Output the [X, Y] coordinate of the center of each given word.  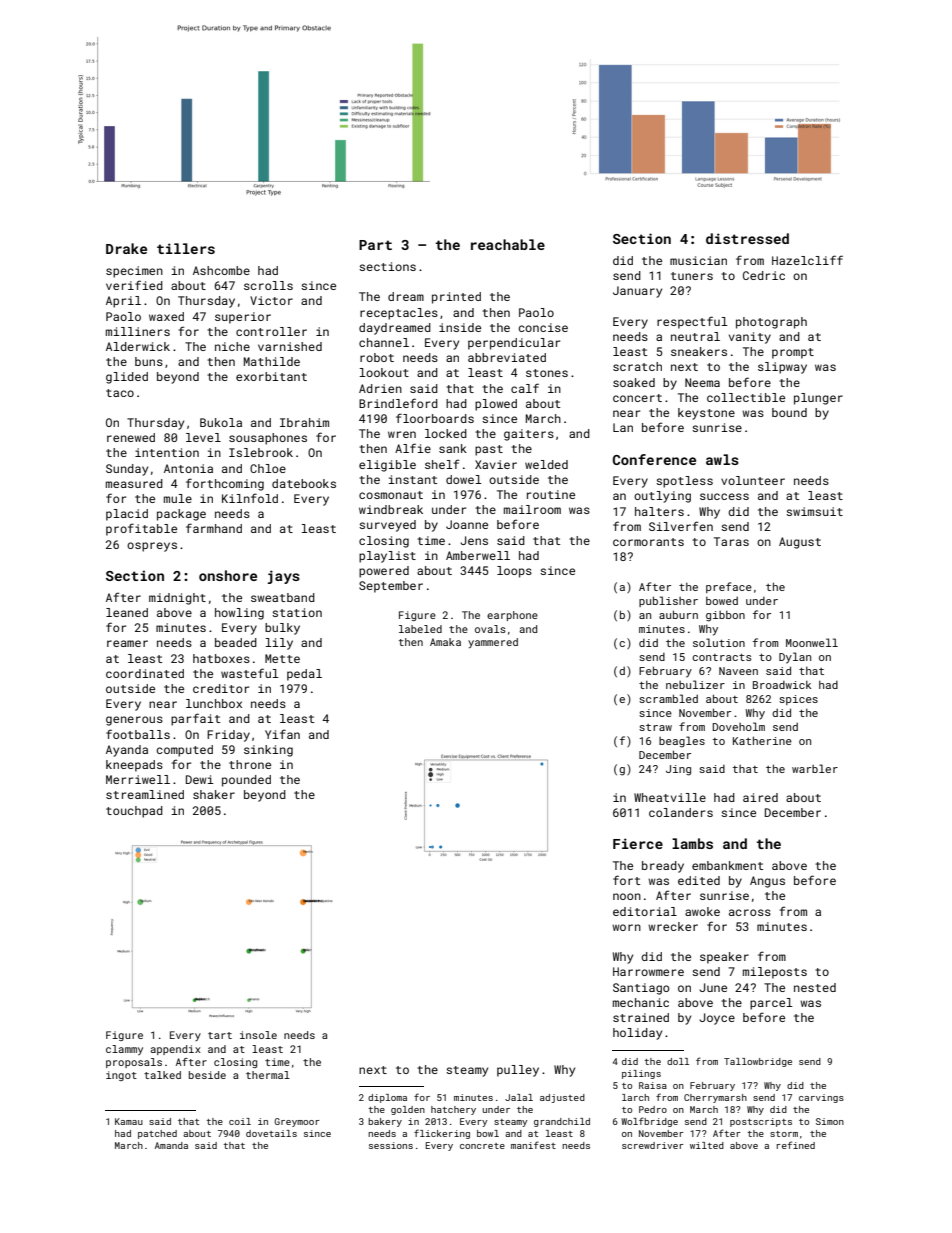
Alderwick [138, 346]
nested [815, 987]
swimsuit [814, 511]
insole [258, 1035]
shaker [214, 794]
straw [655, 727]
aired [760, 797]
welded [546, 464]
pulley [518, 1071]
